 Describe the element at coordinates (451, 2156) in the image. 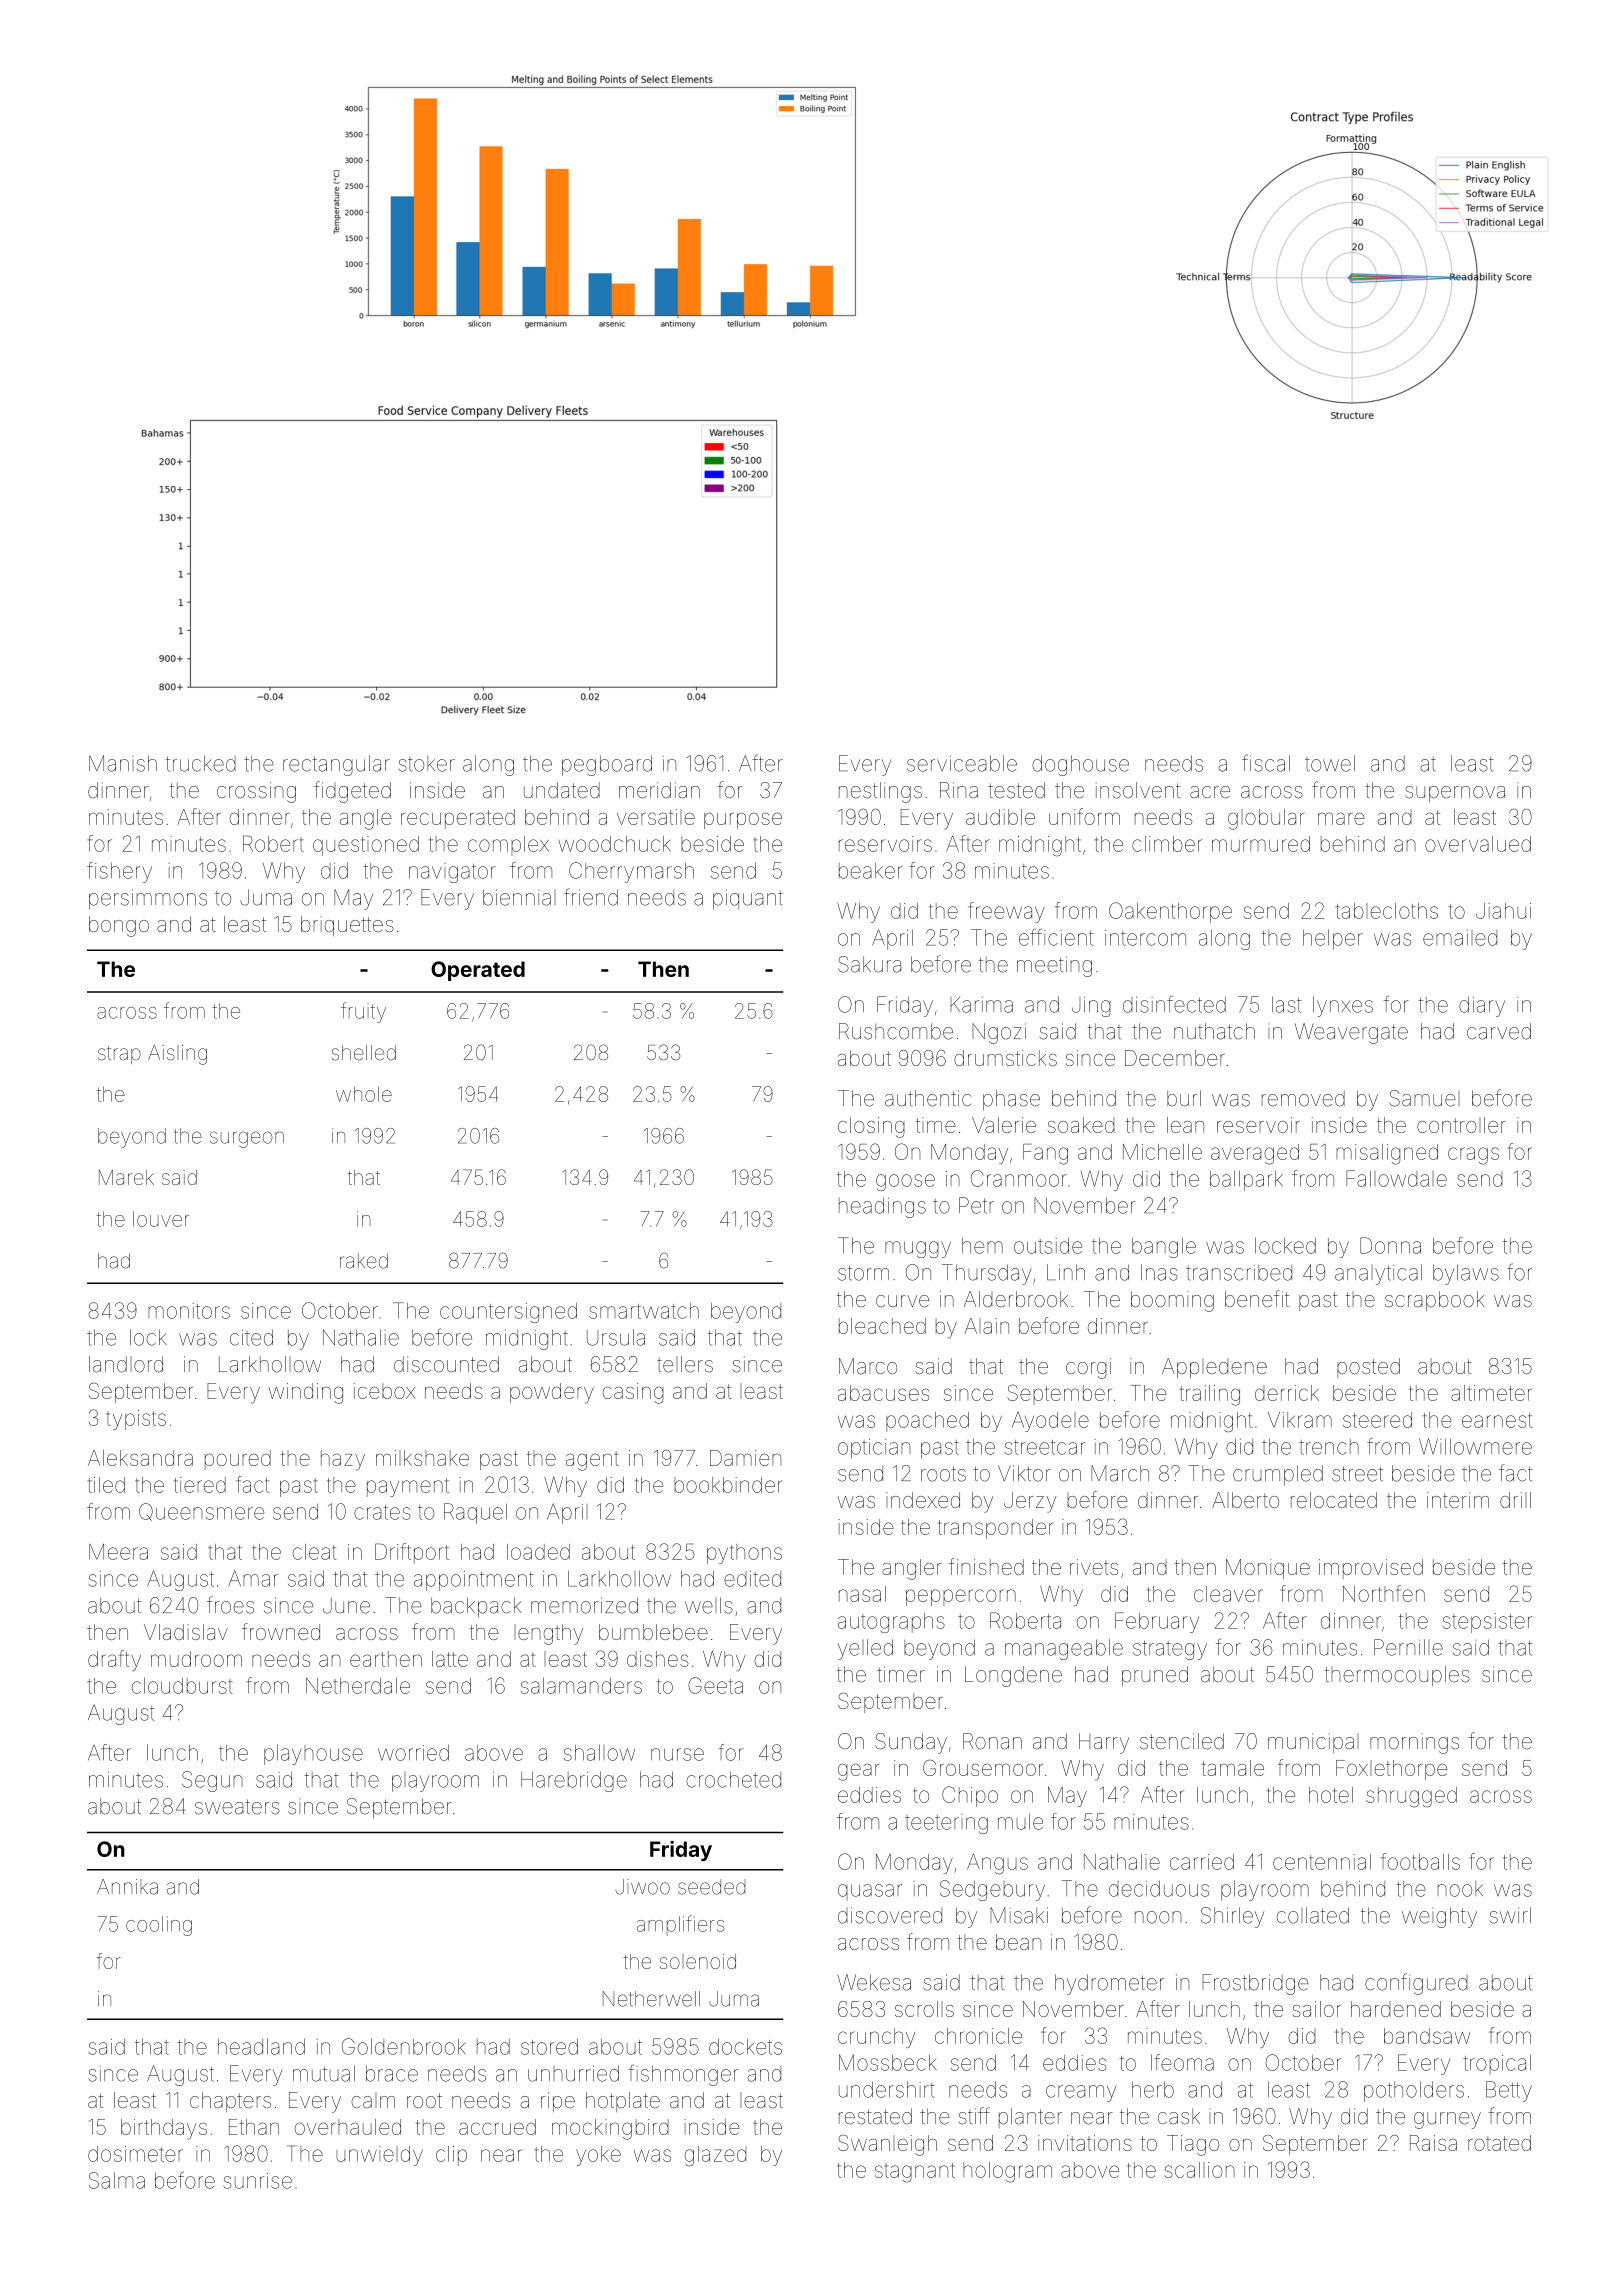

I see `clip` at that location.
